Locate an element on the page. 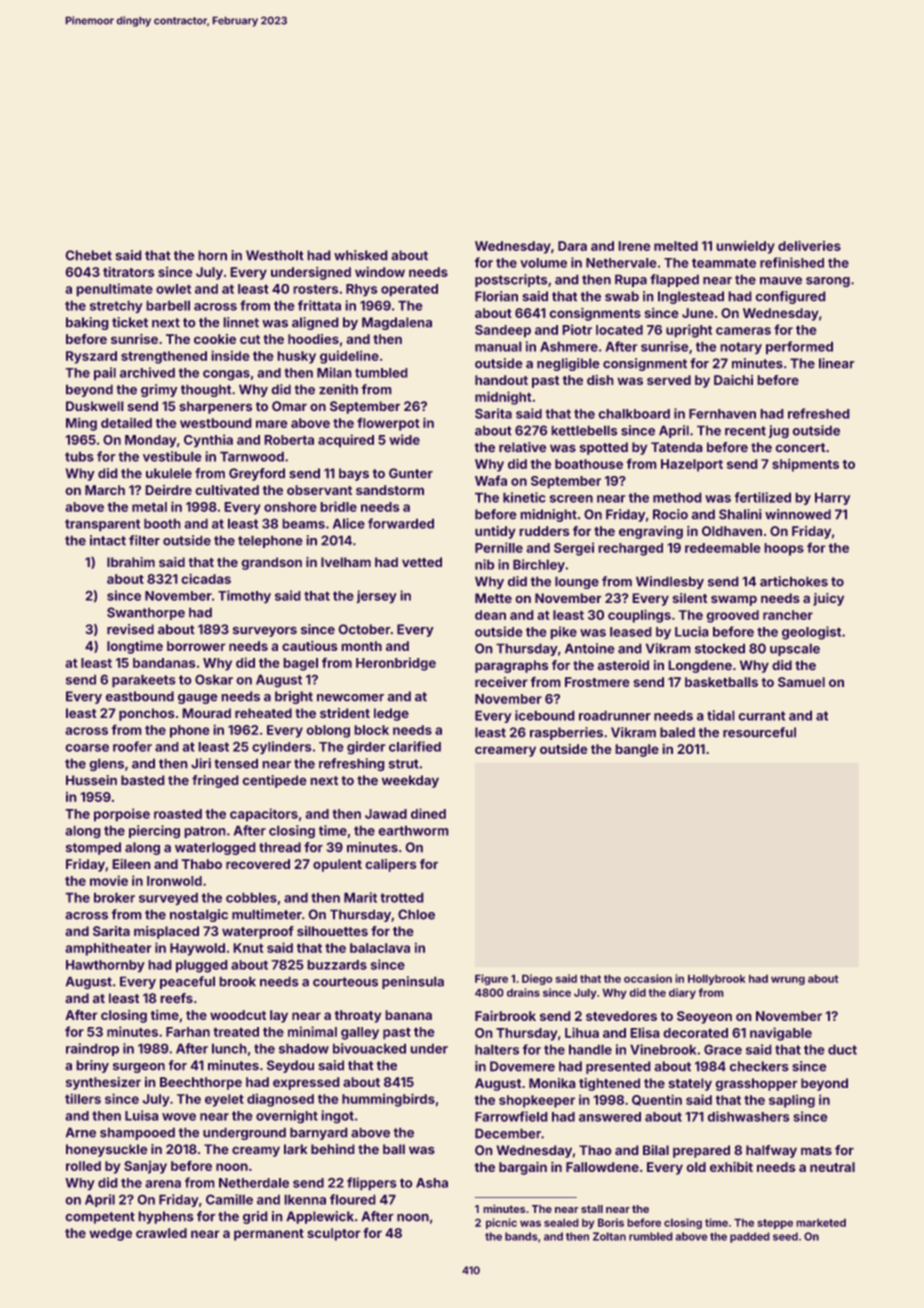 Image resolution: width=924 pixels, height=1308 pixels. kettlebells is located at coordinates (584, 430).
